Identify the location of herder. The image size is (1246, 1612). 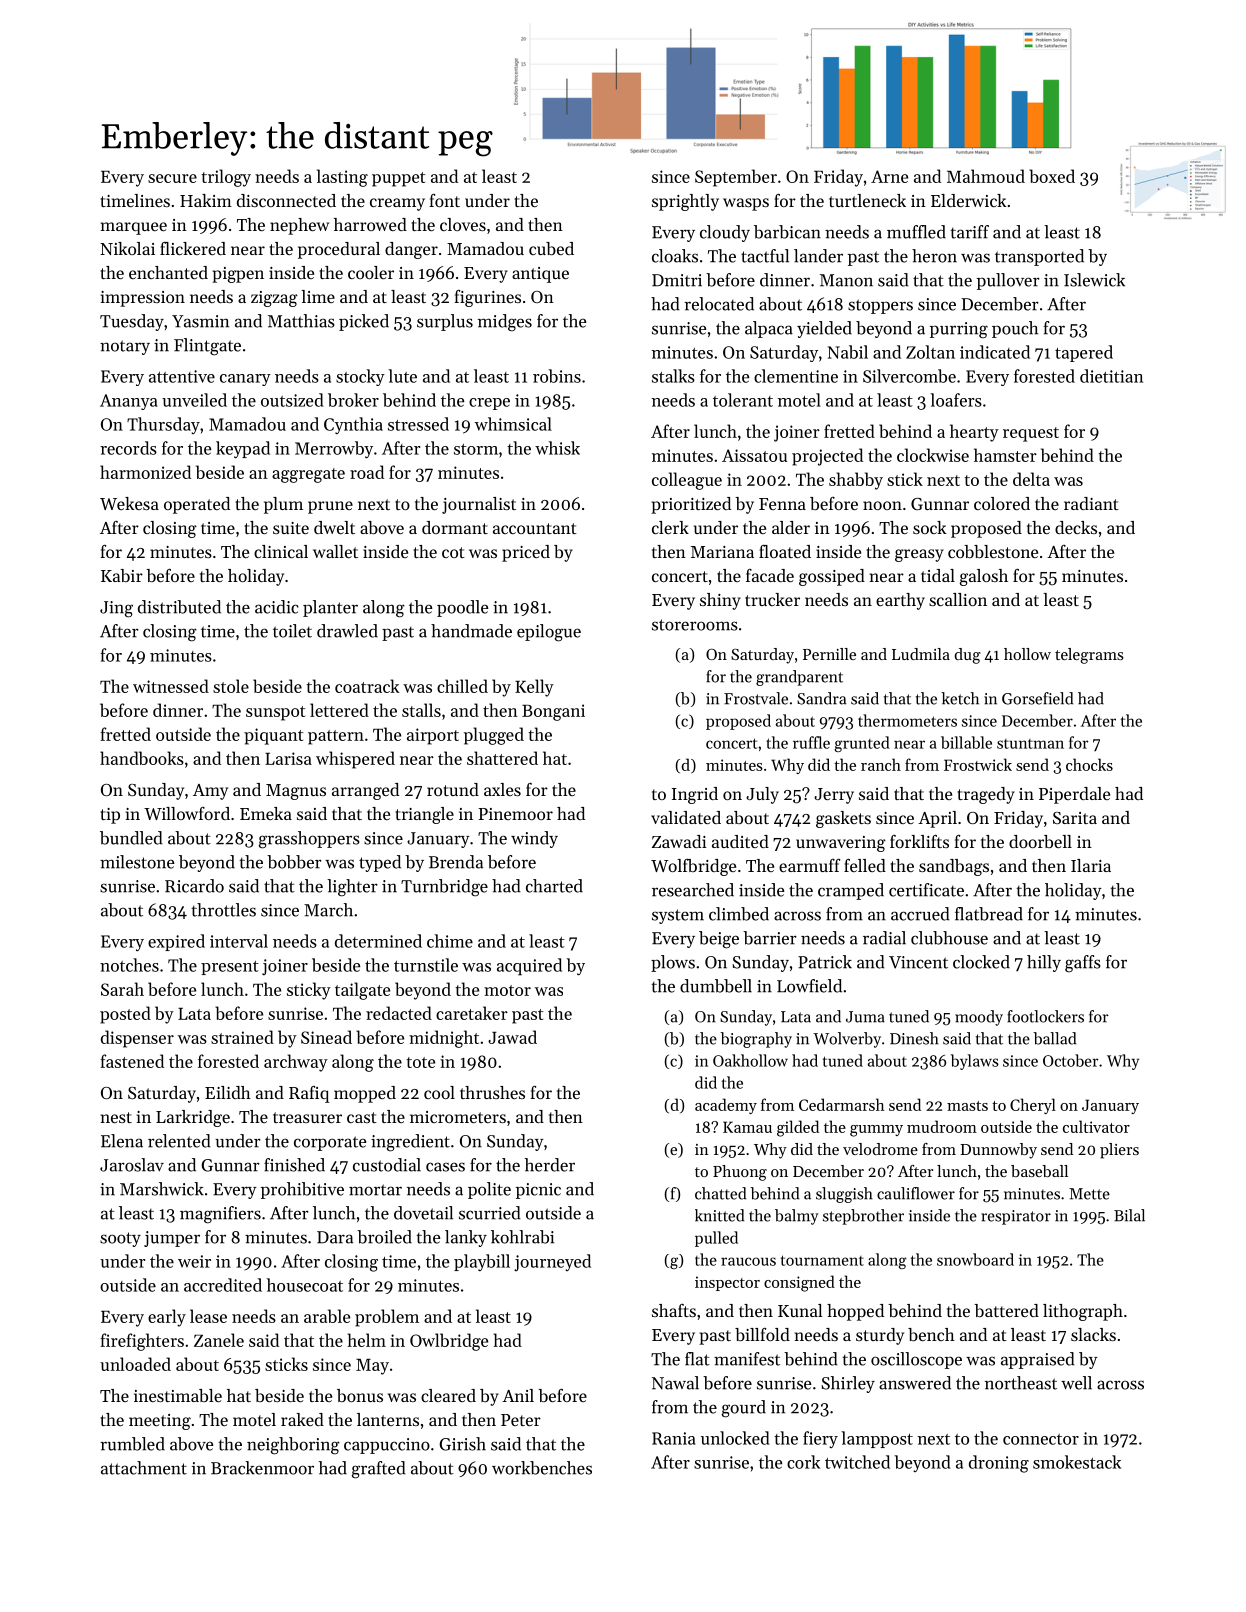
(550, 1165).
